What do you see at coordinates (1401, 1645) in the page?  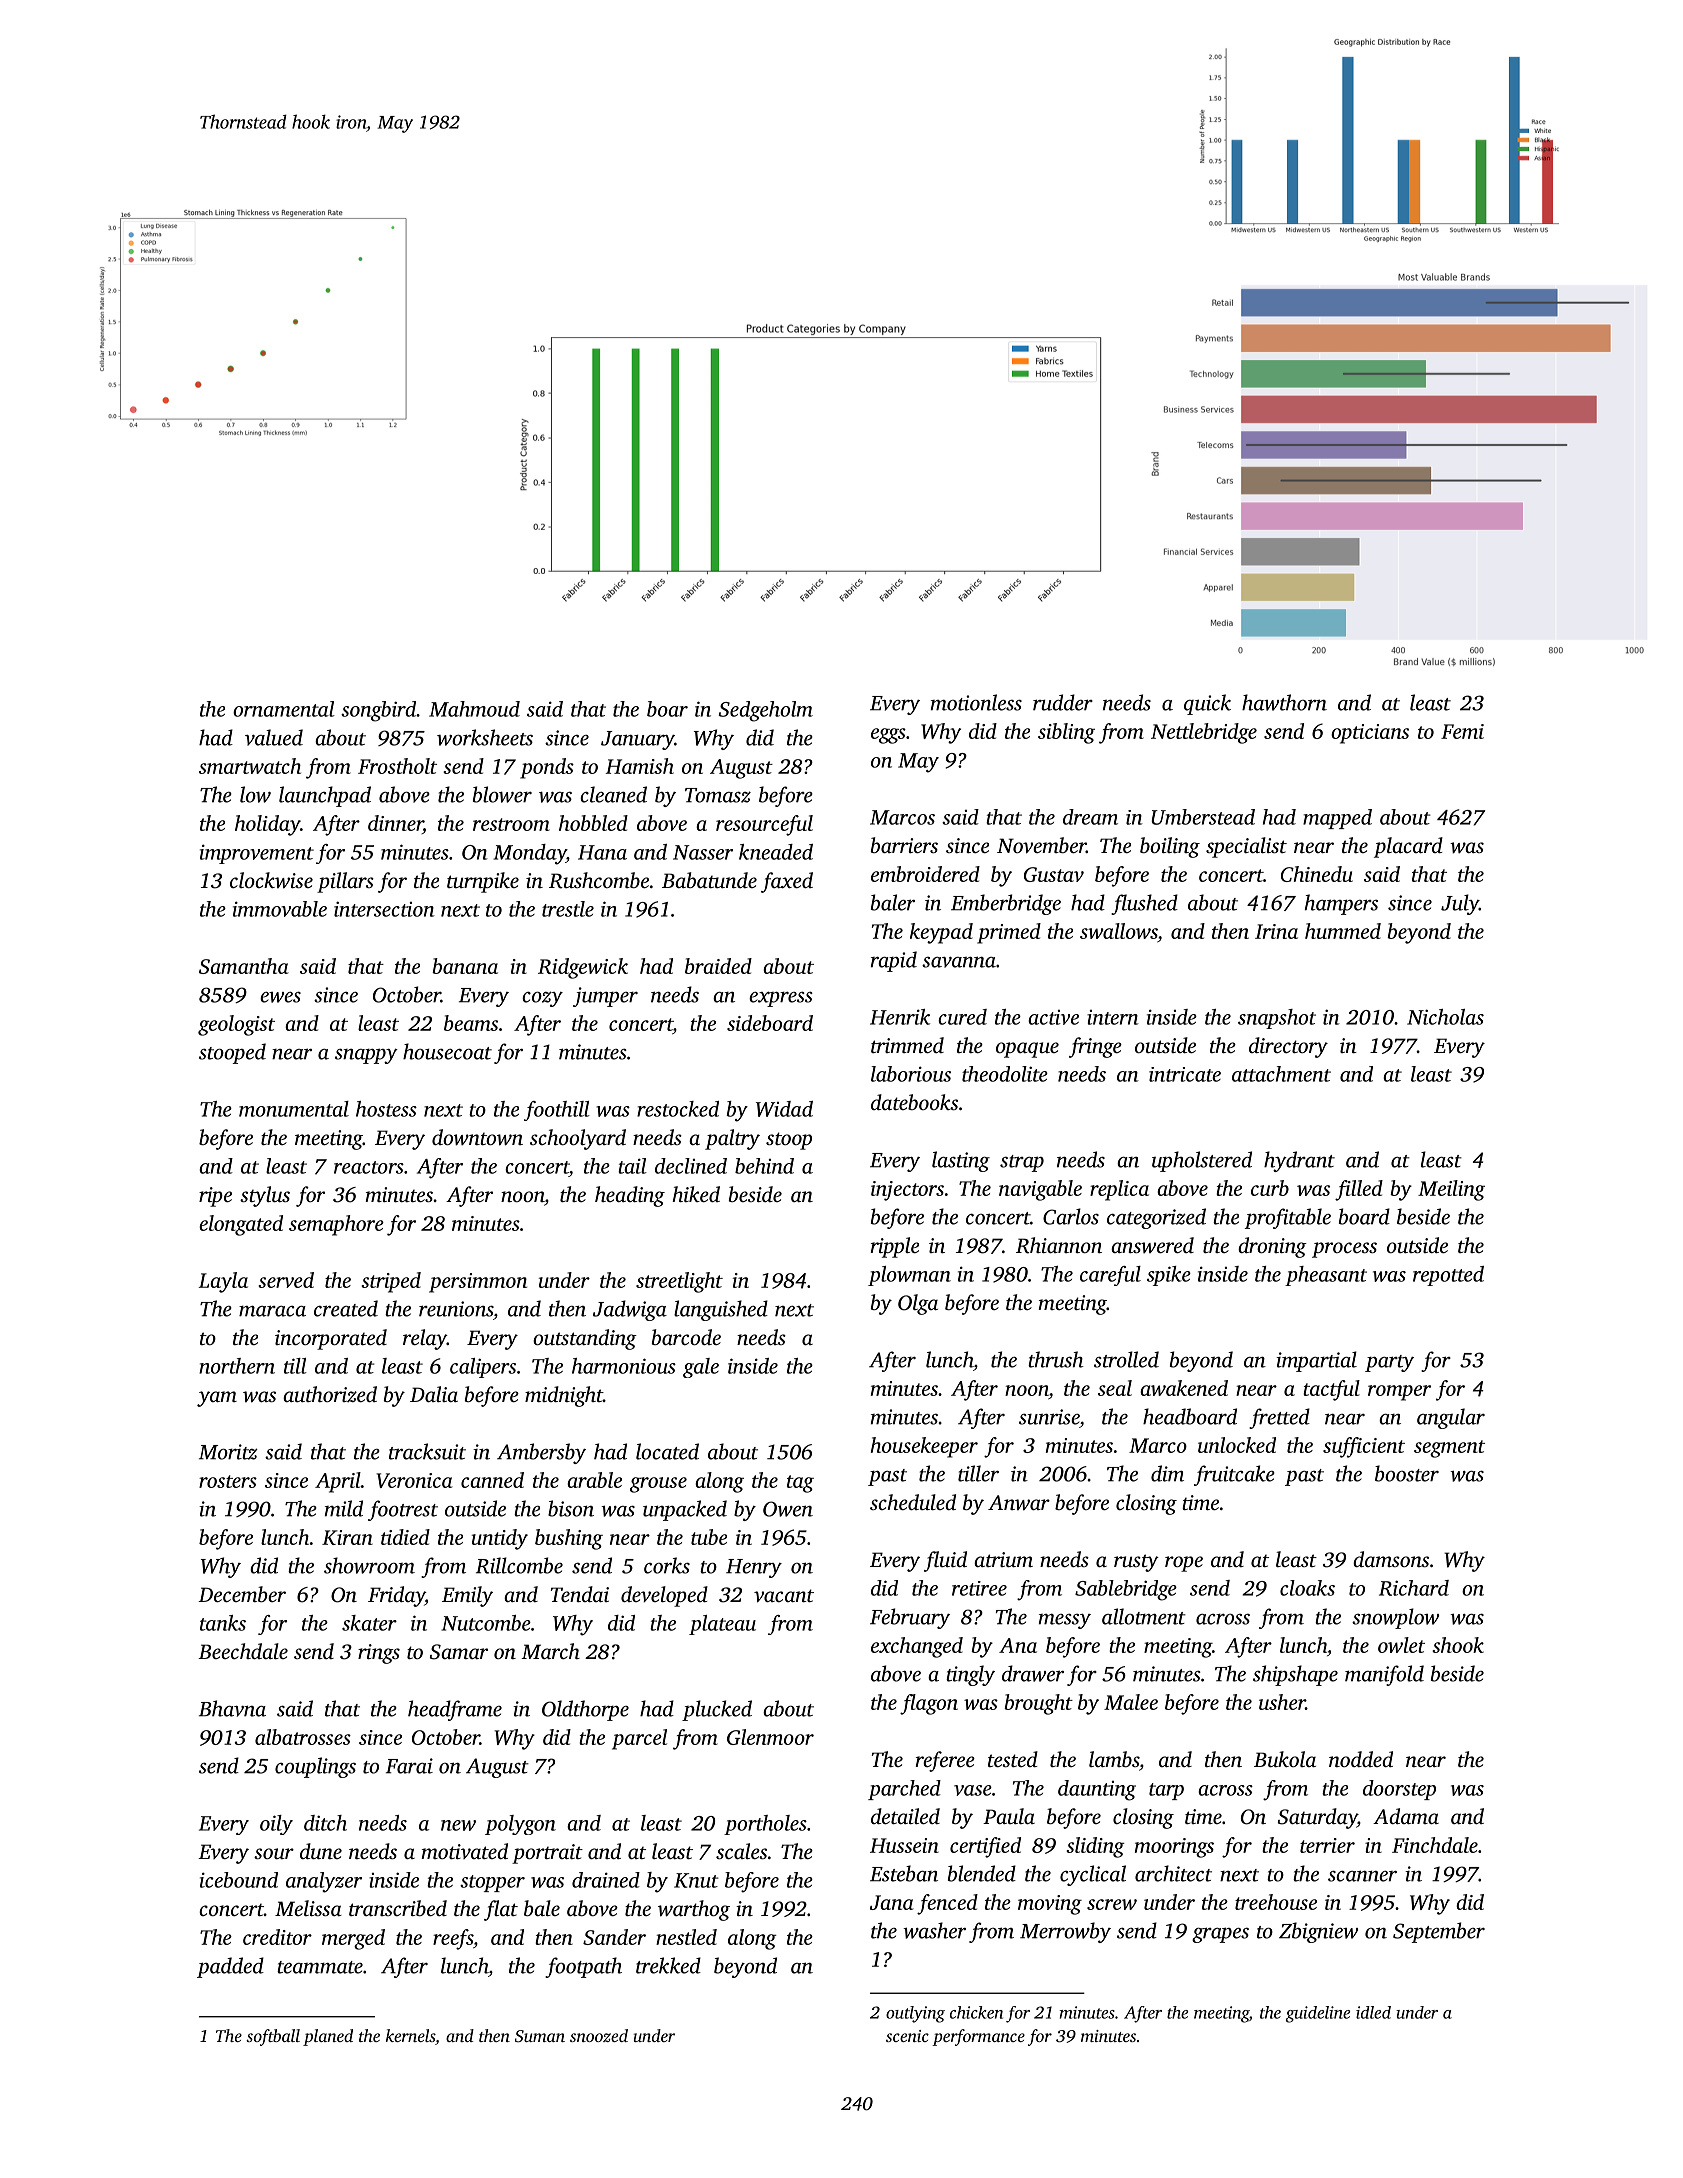 I see `owlet` at bounding box center [1401, 1645].
